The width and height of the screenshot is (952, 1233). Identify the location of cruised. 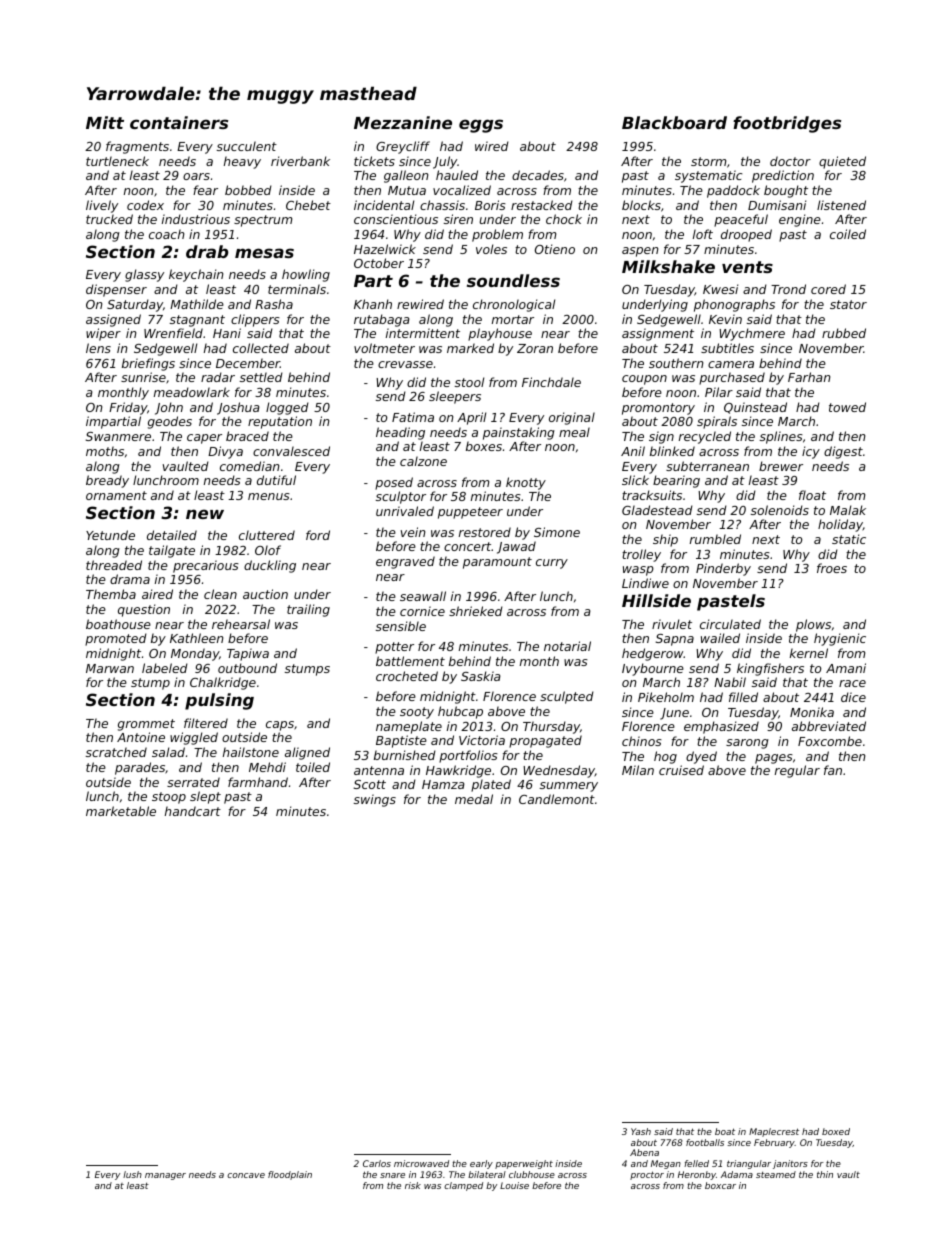
(681, 770).
